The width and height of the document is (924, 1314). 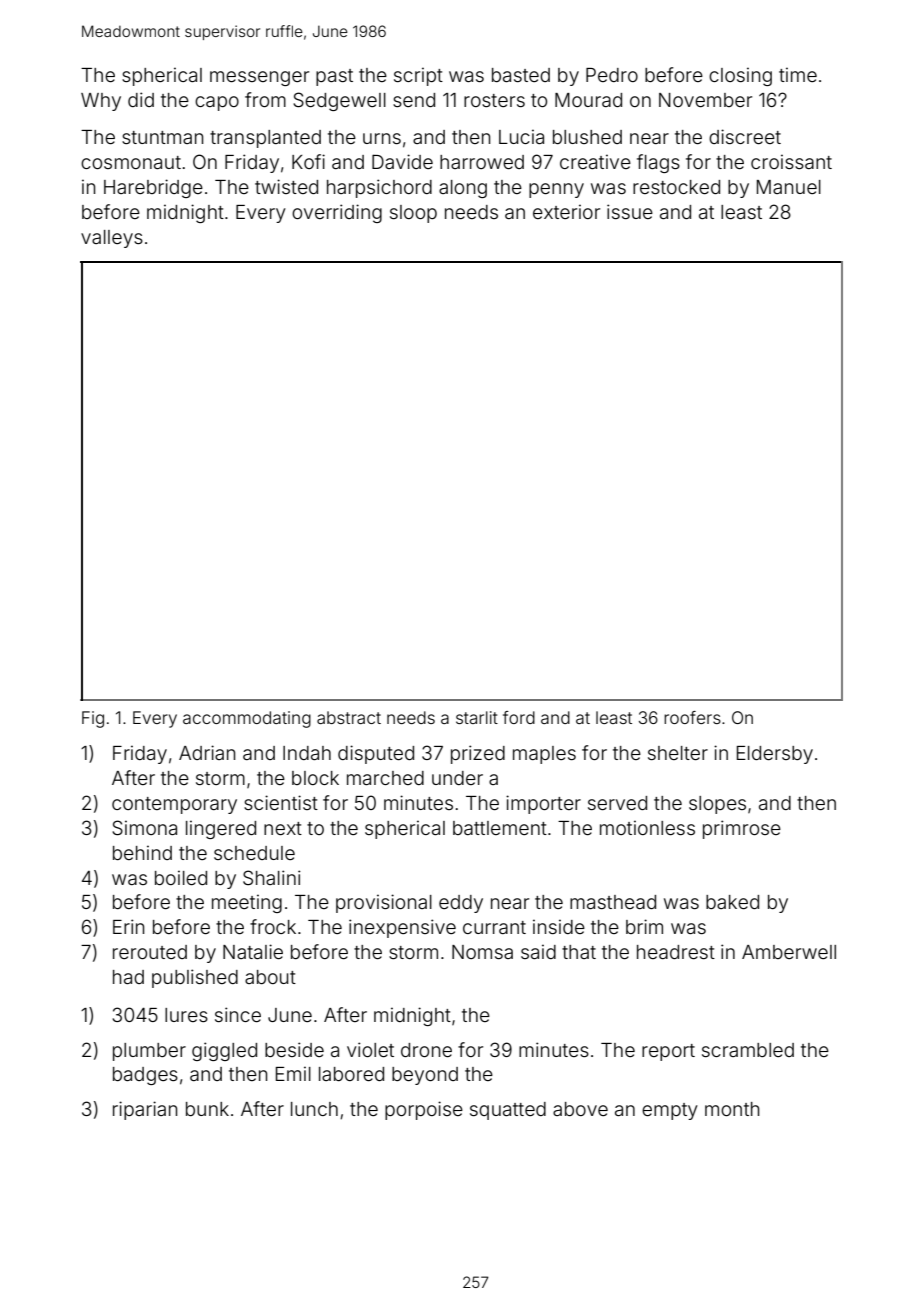 I want to click on messenger, so click(x=259, y=78).
